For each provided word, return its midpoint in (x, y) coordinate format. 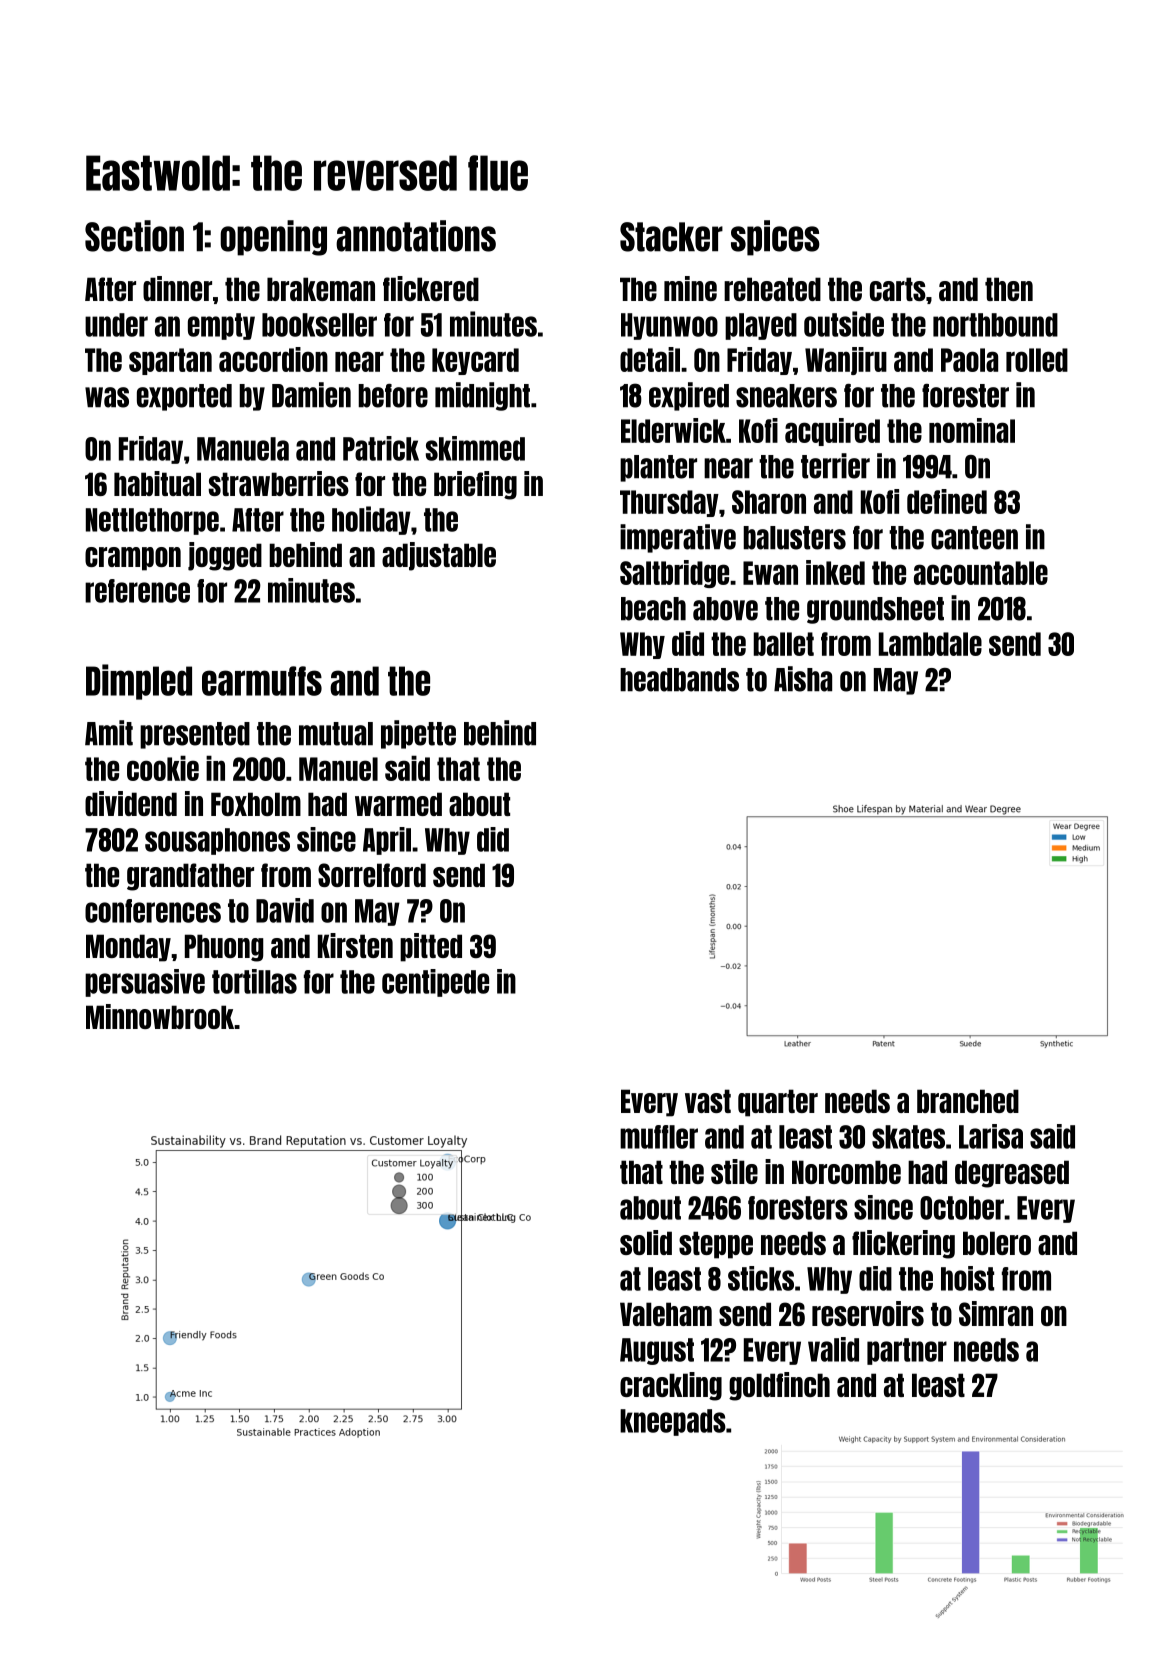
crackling (671, 1386)
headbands (679, 680)
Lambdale (930, 644)
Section (134, 236)
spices (775, 238)
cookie (163, 768)
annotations (416, 236)
